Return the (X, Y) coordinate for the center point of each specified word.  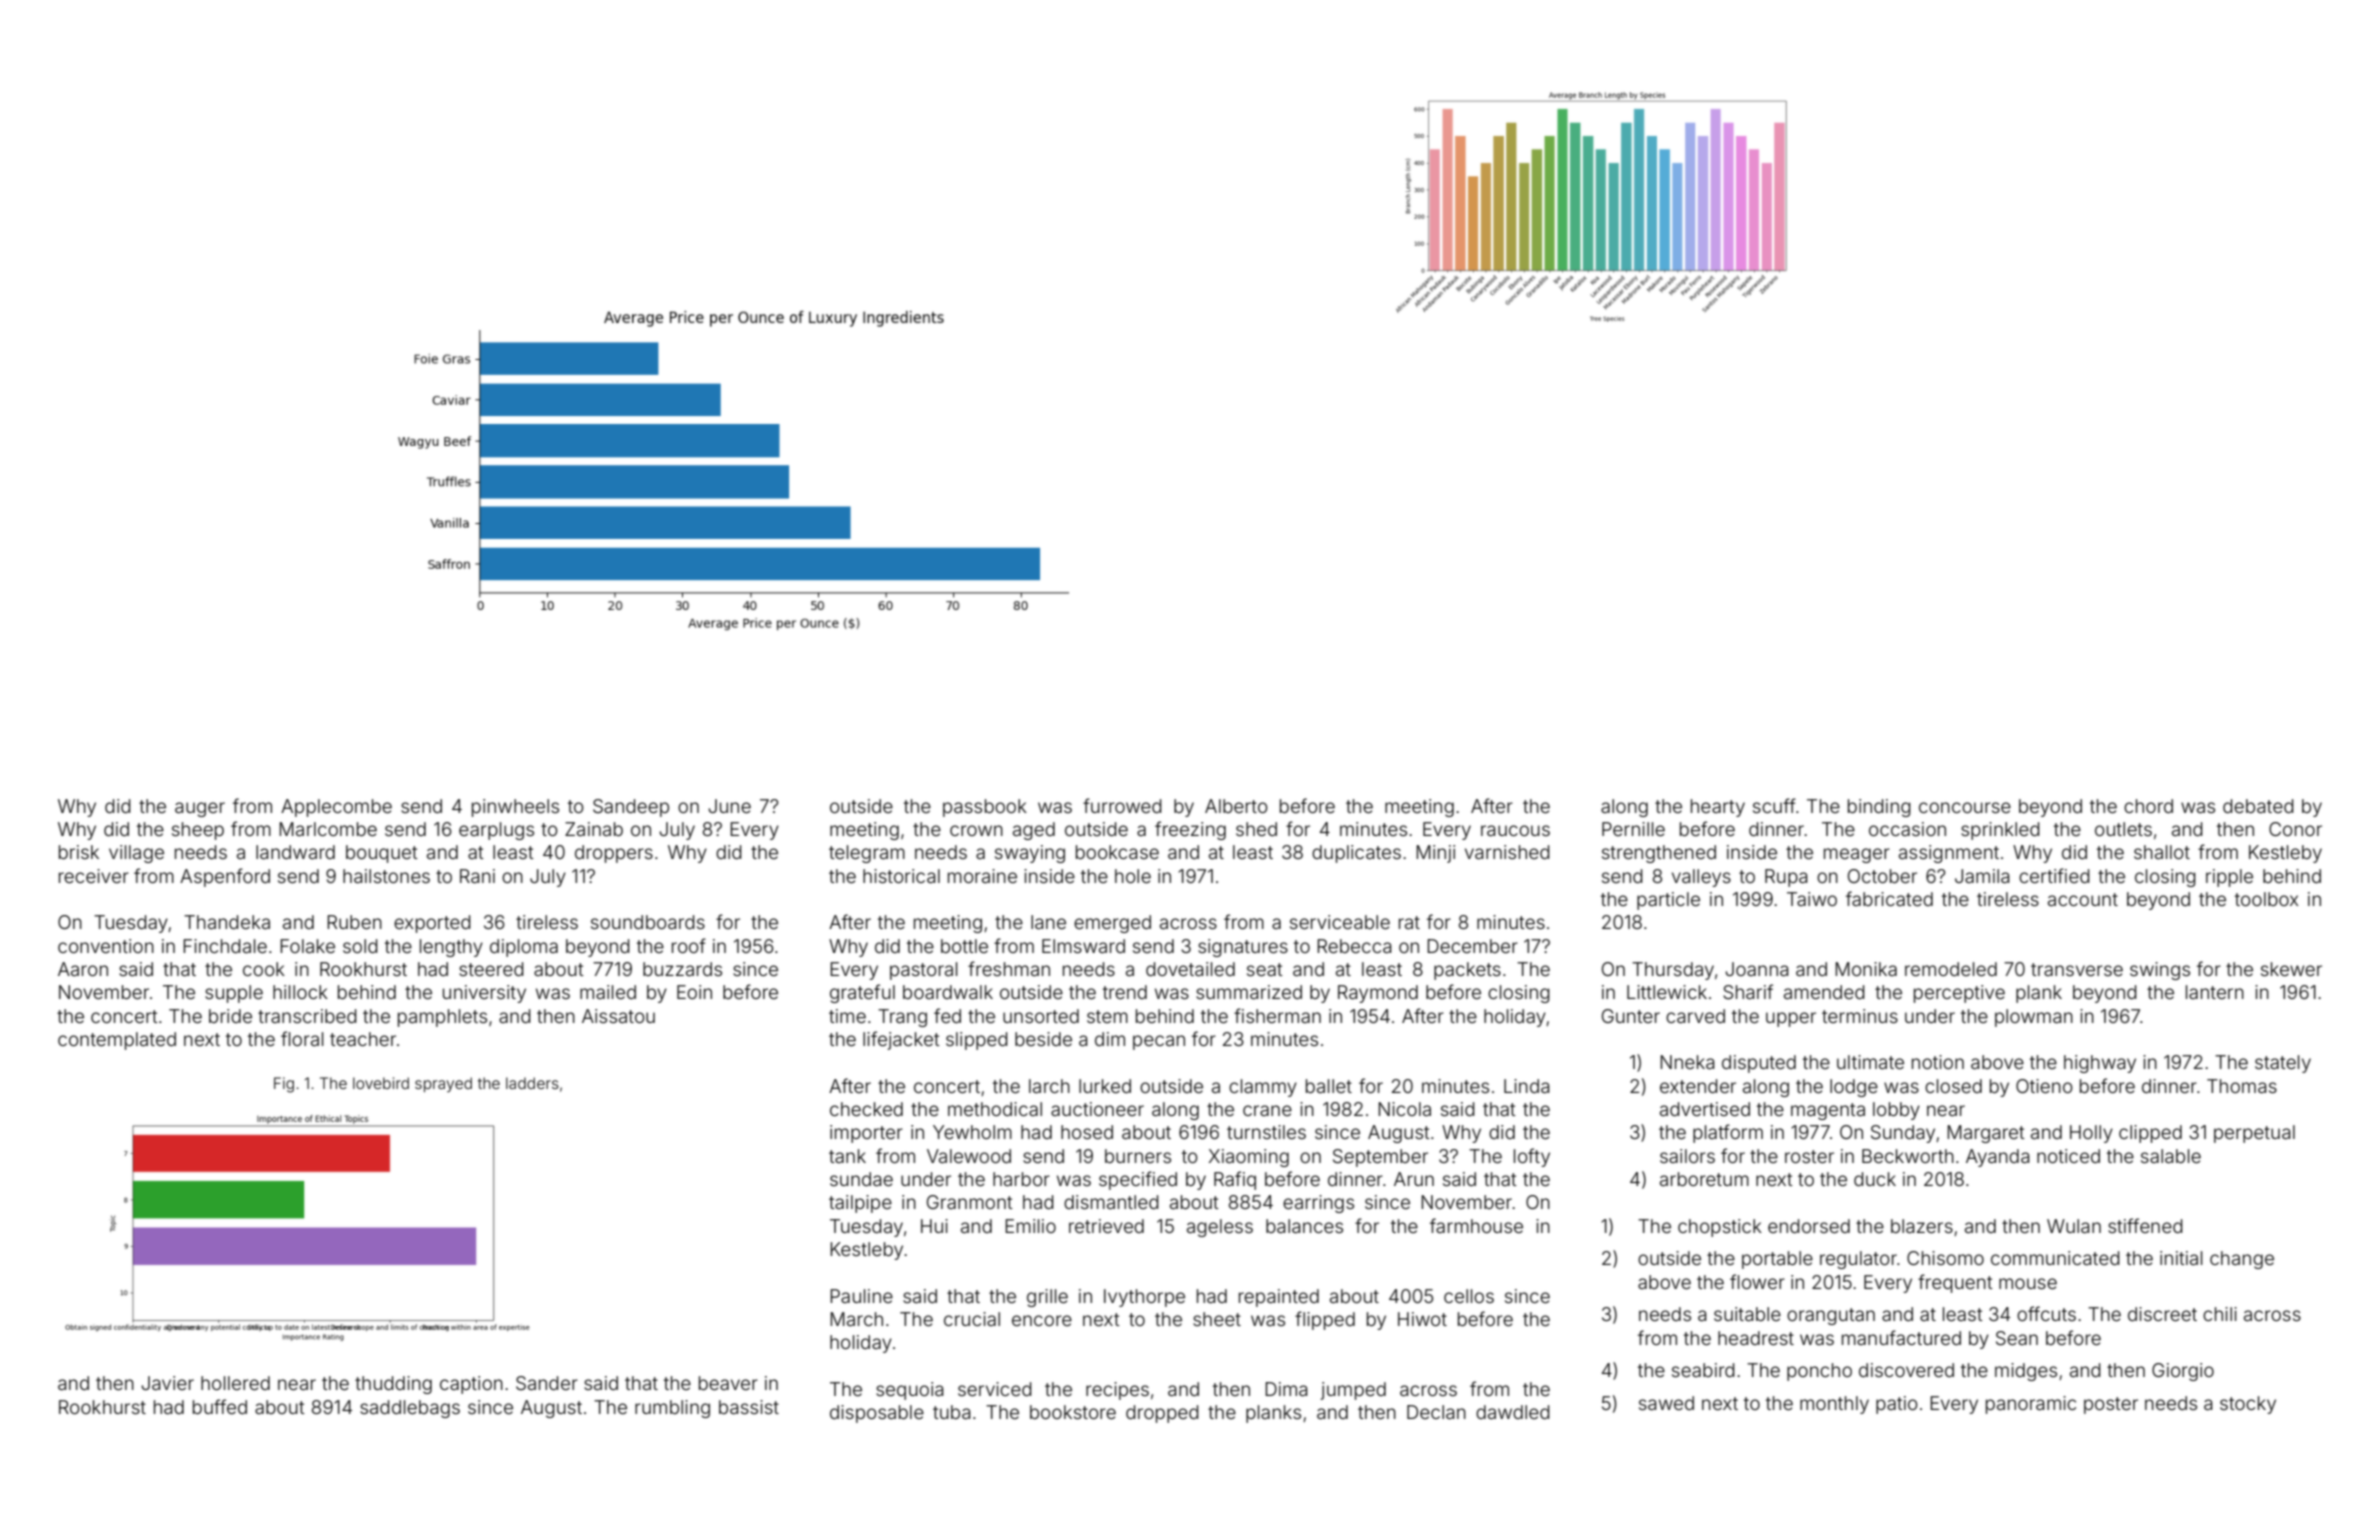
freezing (1190, 830)
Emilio (1030, 1226)
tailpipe (860, 1204)
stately (2283, 1064)
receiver (94, 876)
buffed (220, 1406)
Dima (1286, 1389)
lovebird (381, 1083)
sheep (198, 831)
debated (2258, 806)
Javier (167, 1383)
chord (2148, 806)
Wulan (2074, 1226)
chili (2220, 1314)
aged (1034, 831)
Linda (1527, 1086)
